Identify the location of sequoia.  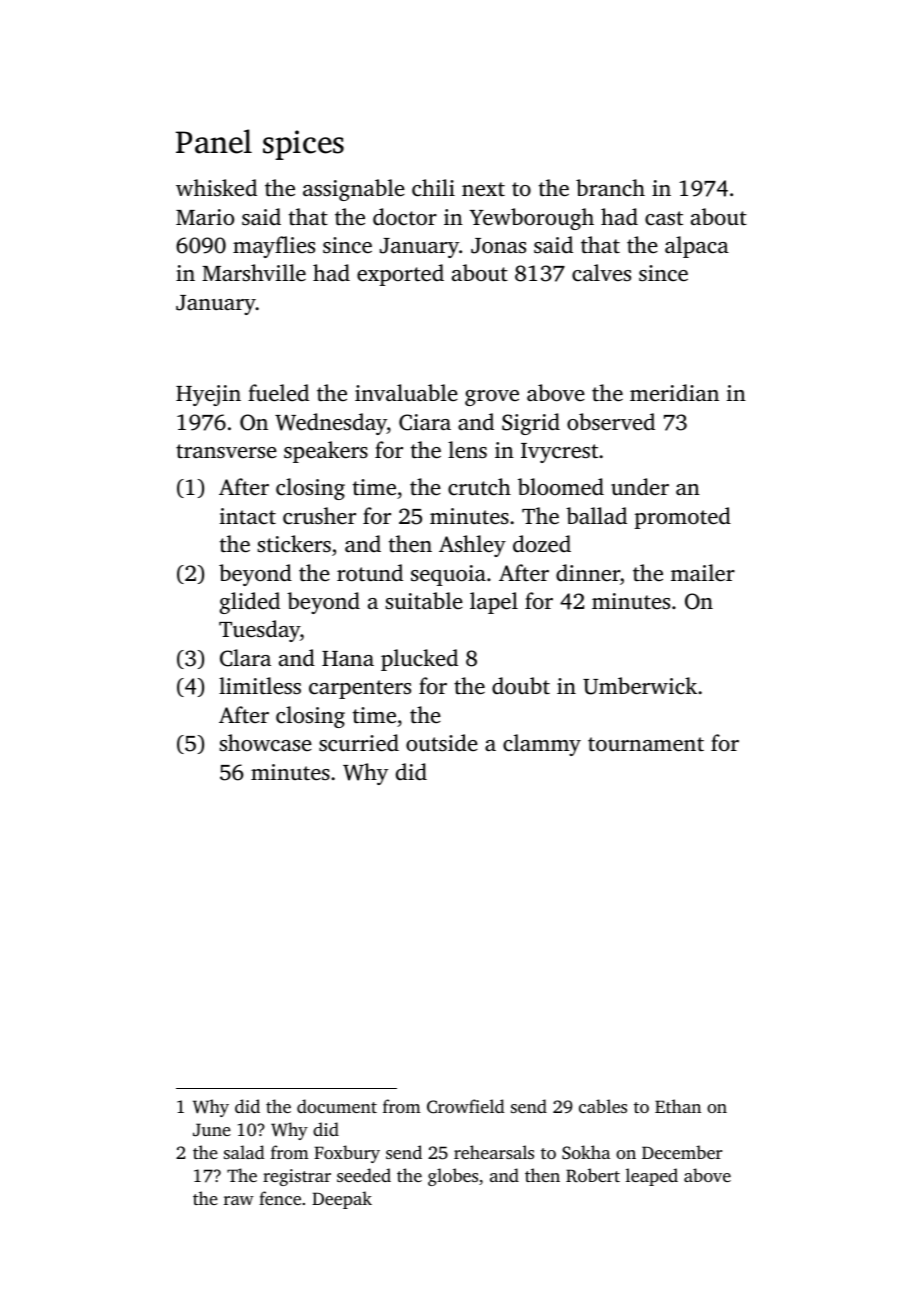
(448, 575).
